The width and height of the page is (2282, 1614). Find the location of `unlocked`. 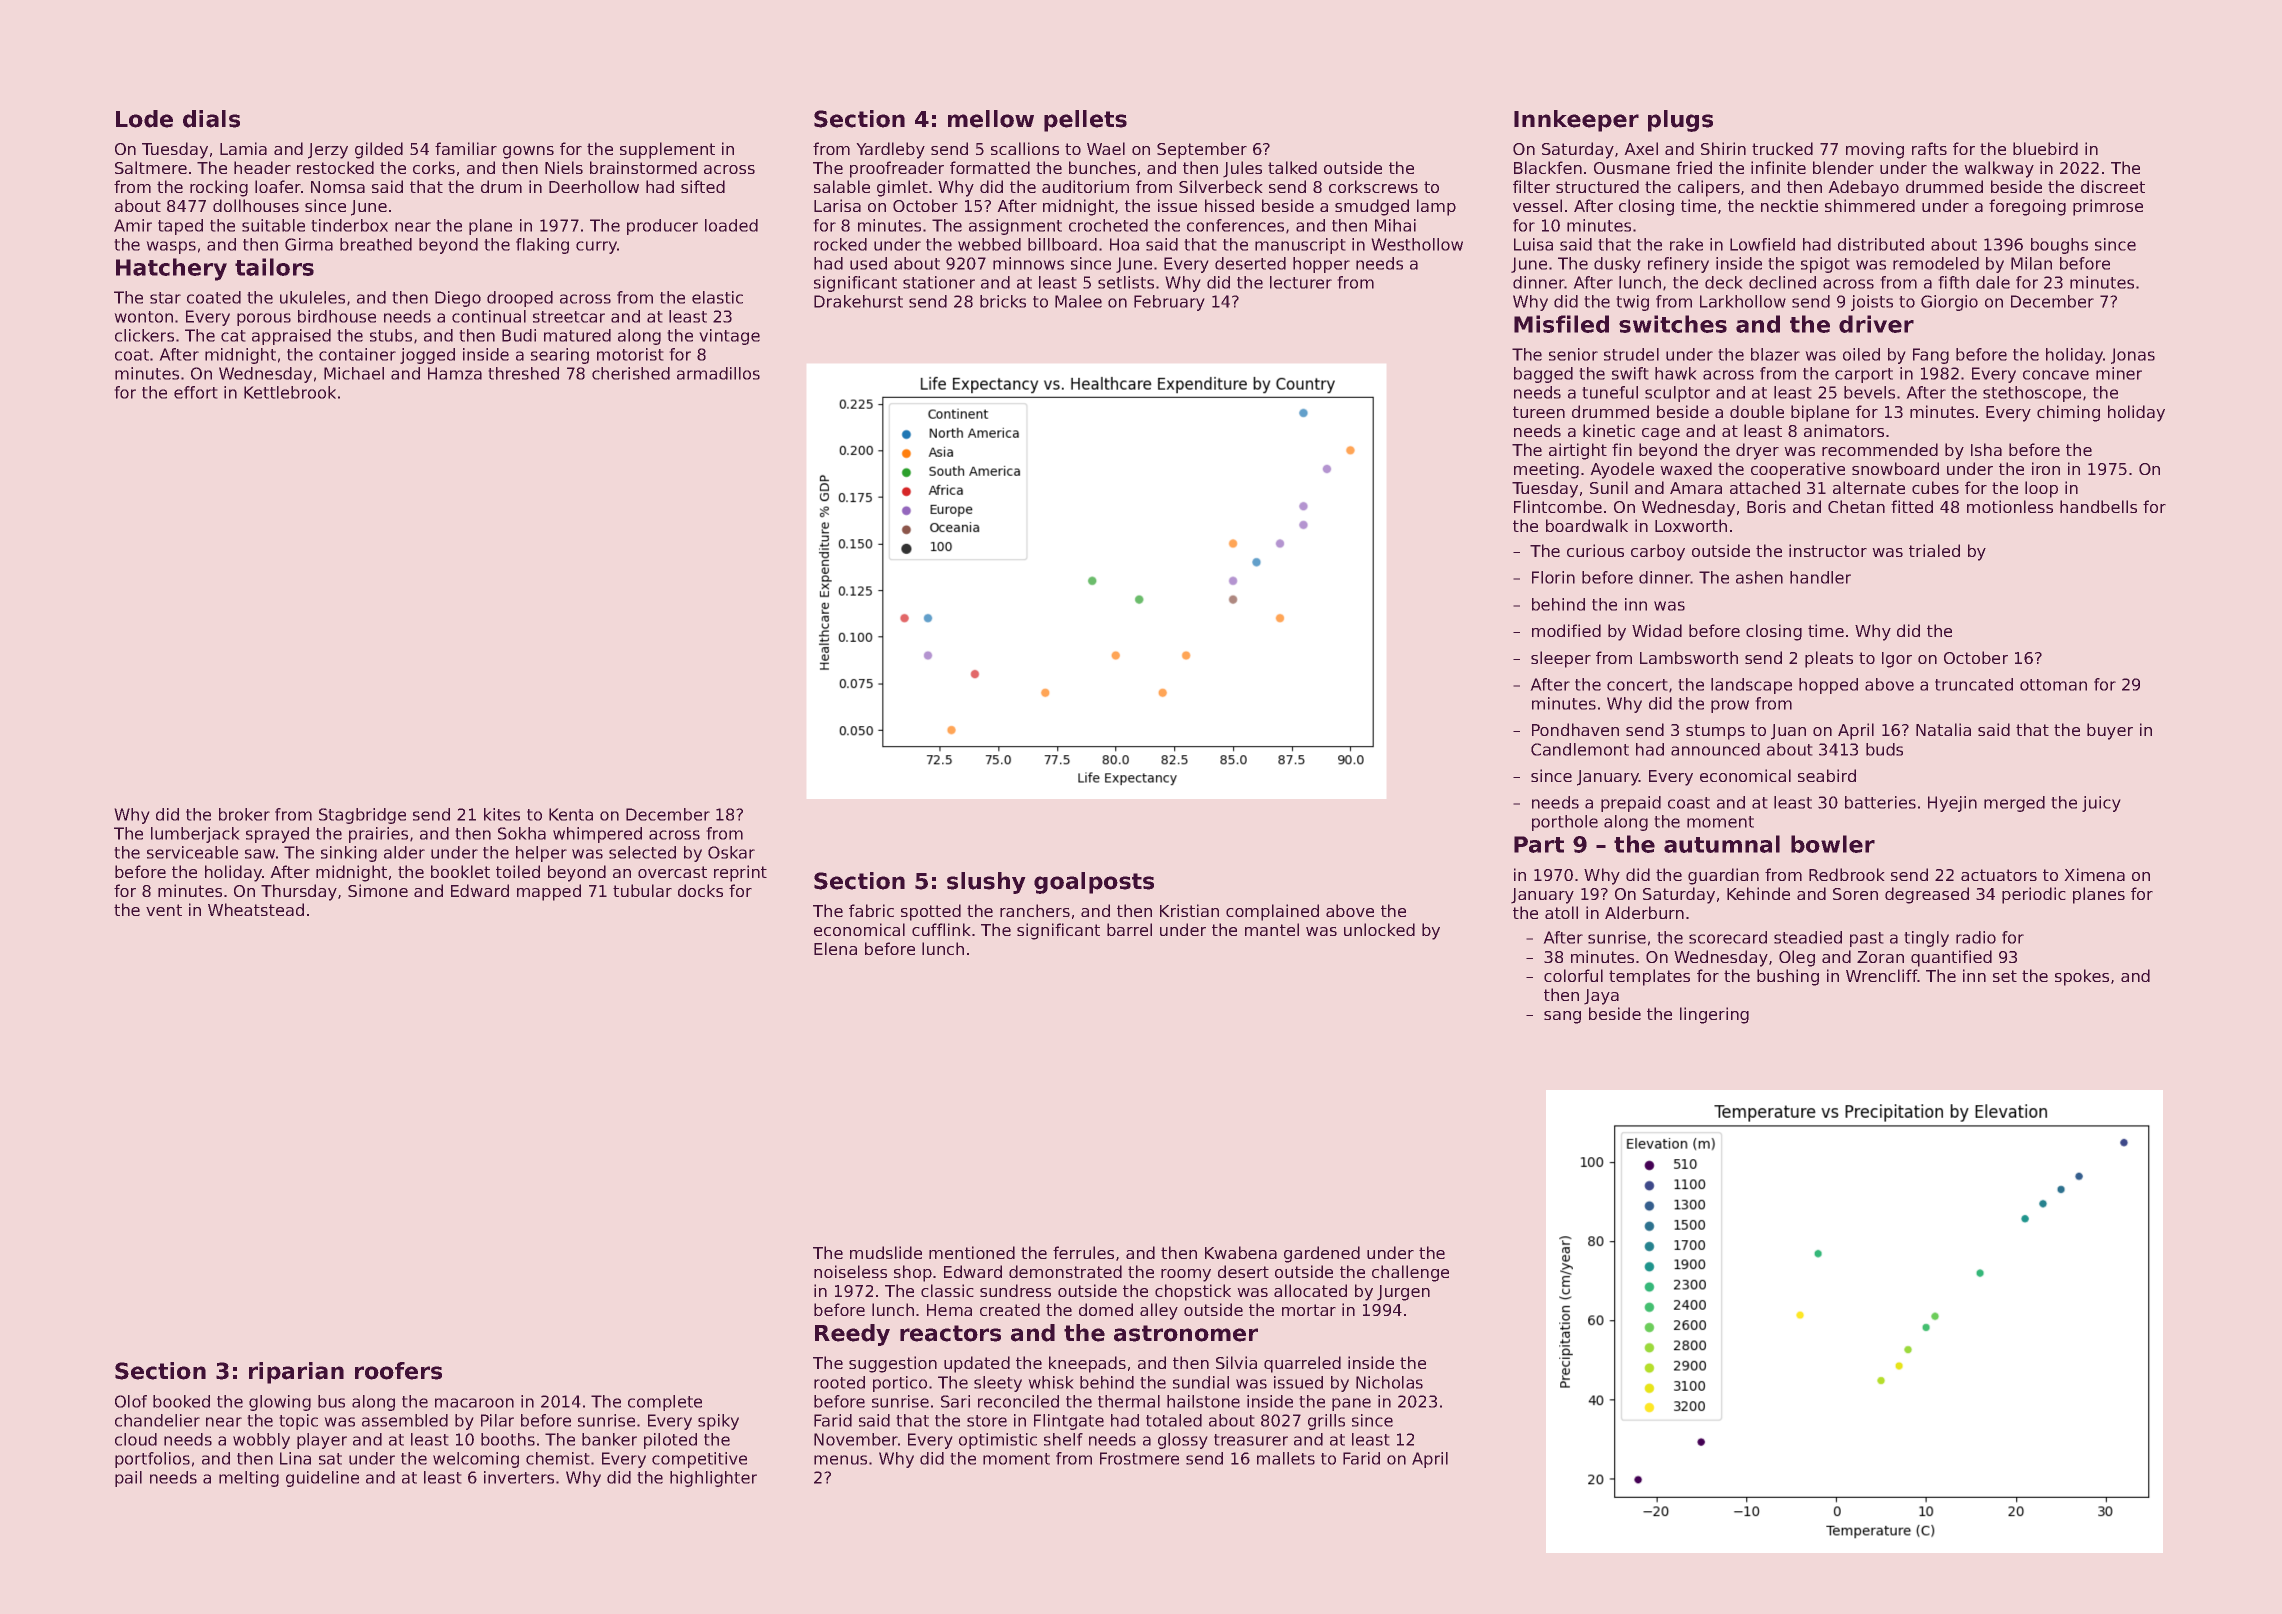

unlocked is located at coordinates (1379, 929).
